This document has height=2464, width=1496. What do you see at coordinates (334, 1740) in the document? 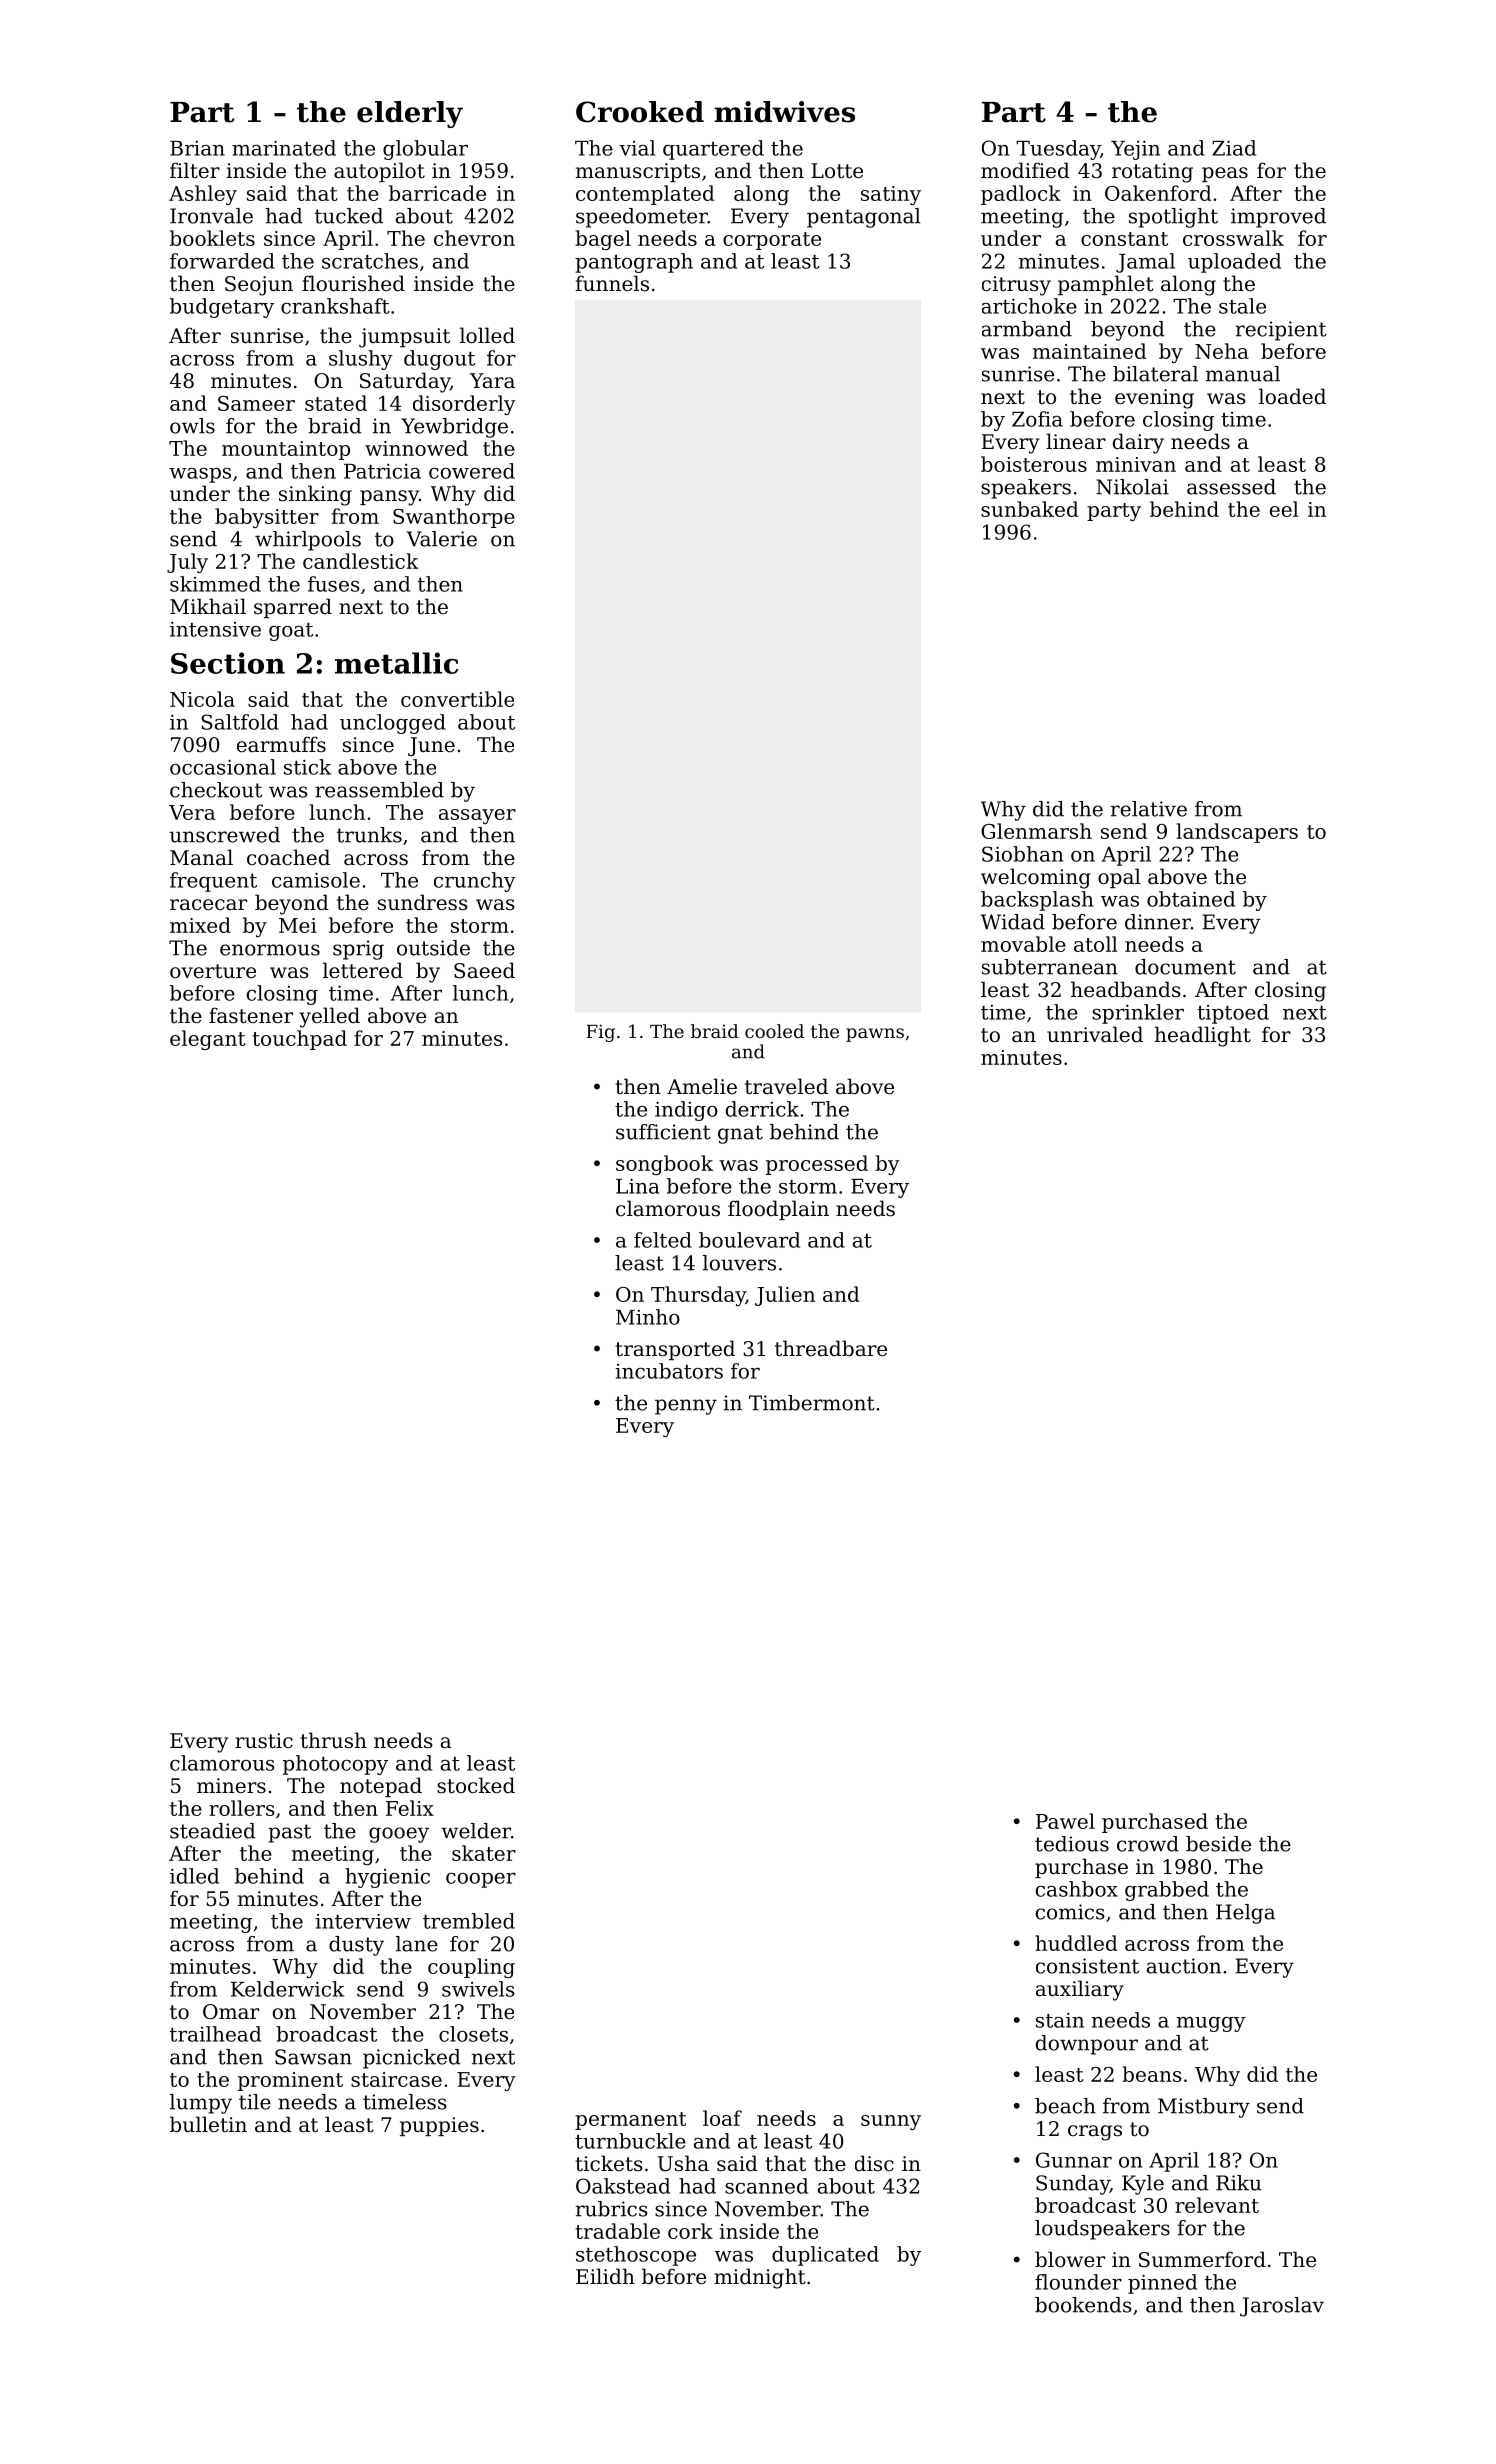
I see `thrush` at bounding box center [334, 1740].
